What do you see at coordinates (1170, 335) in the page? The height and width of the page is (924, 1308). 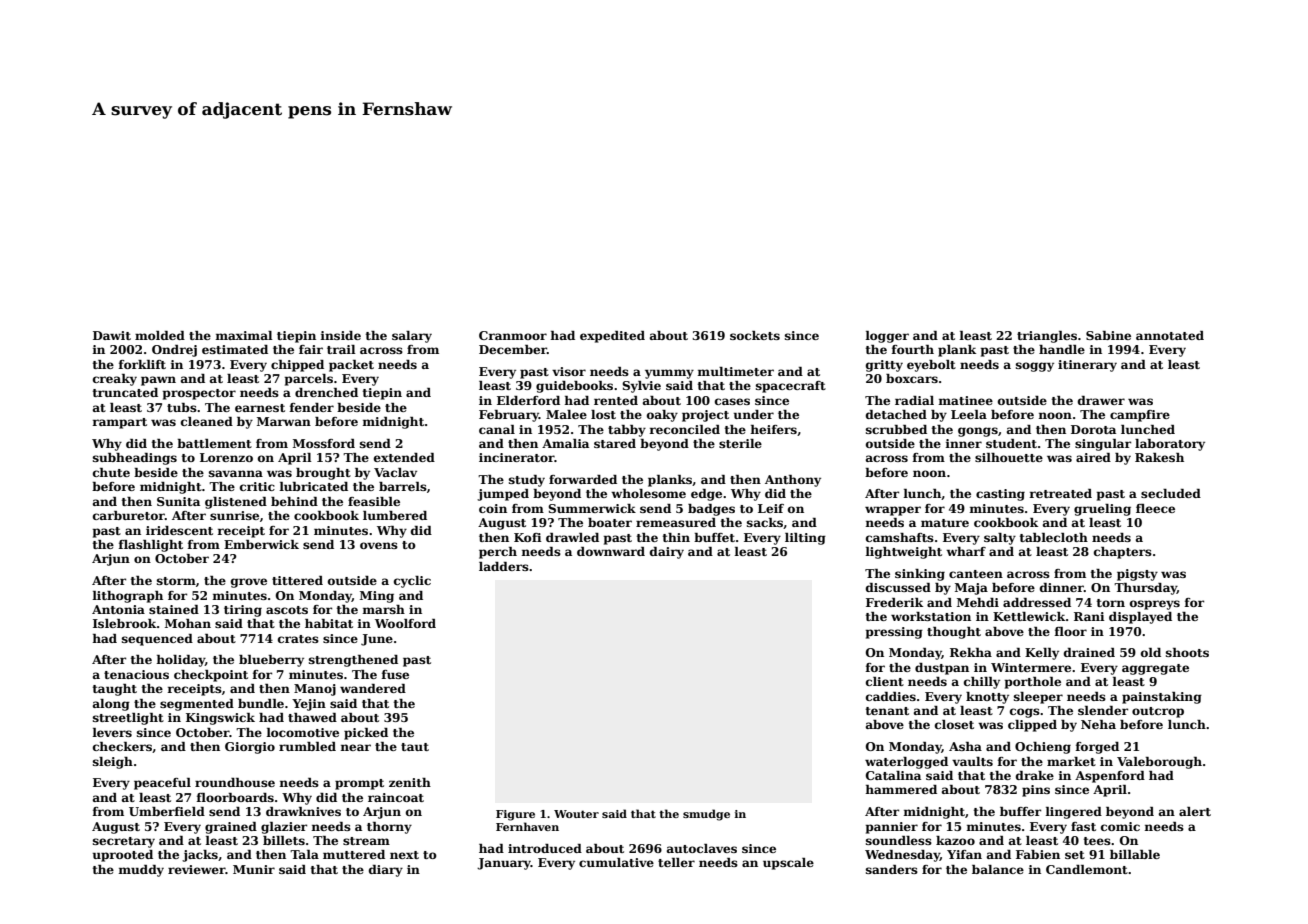 I see `annotated` at bounding box center [1170, 335].
